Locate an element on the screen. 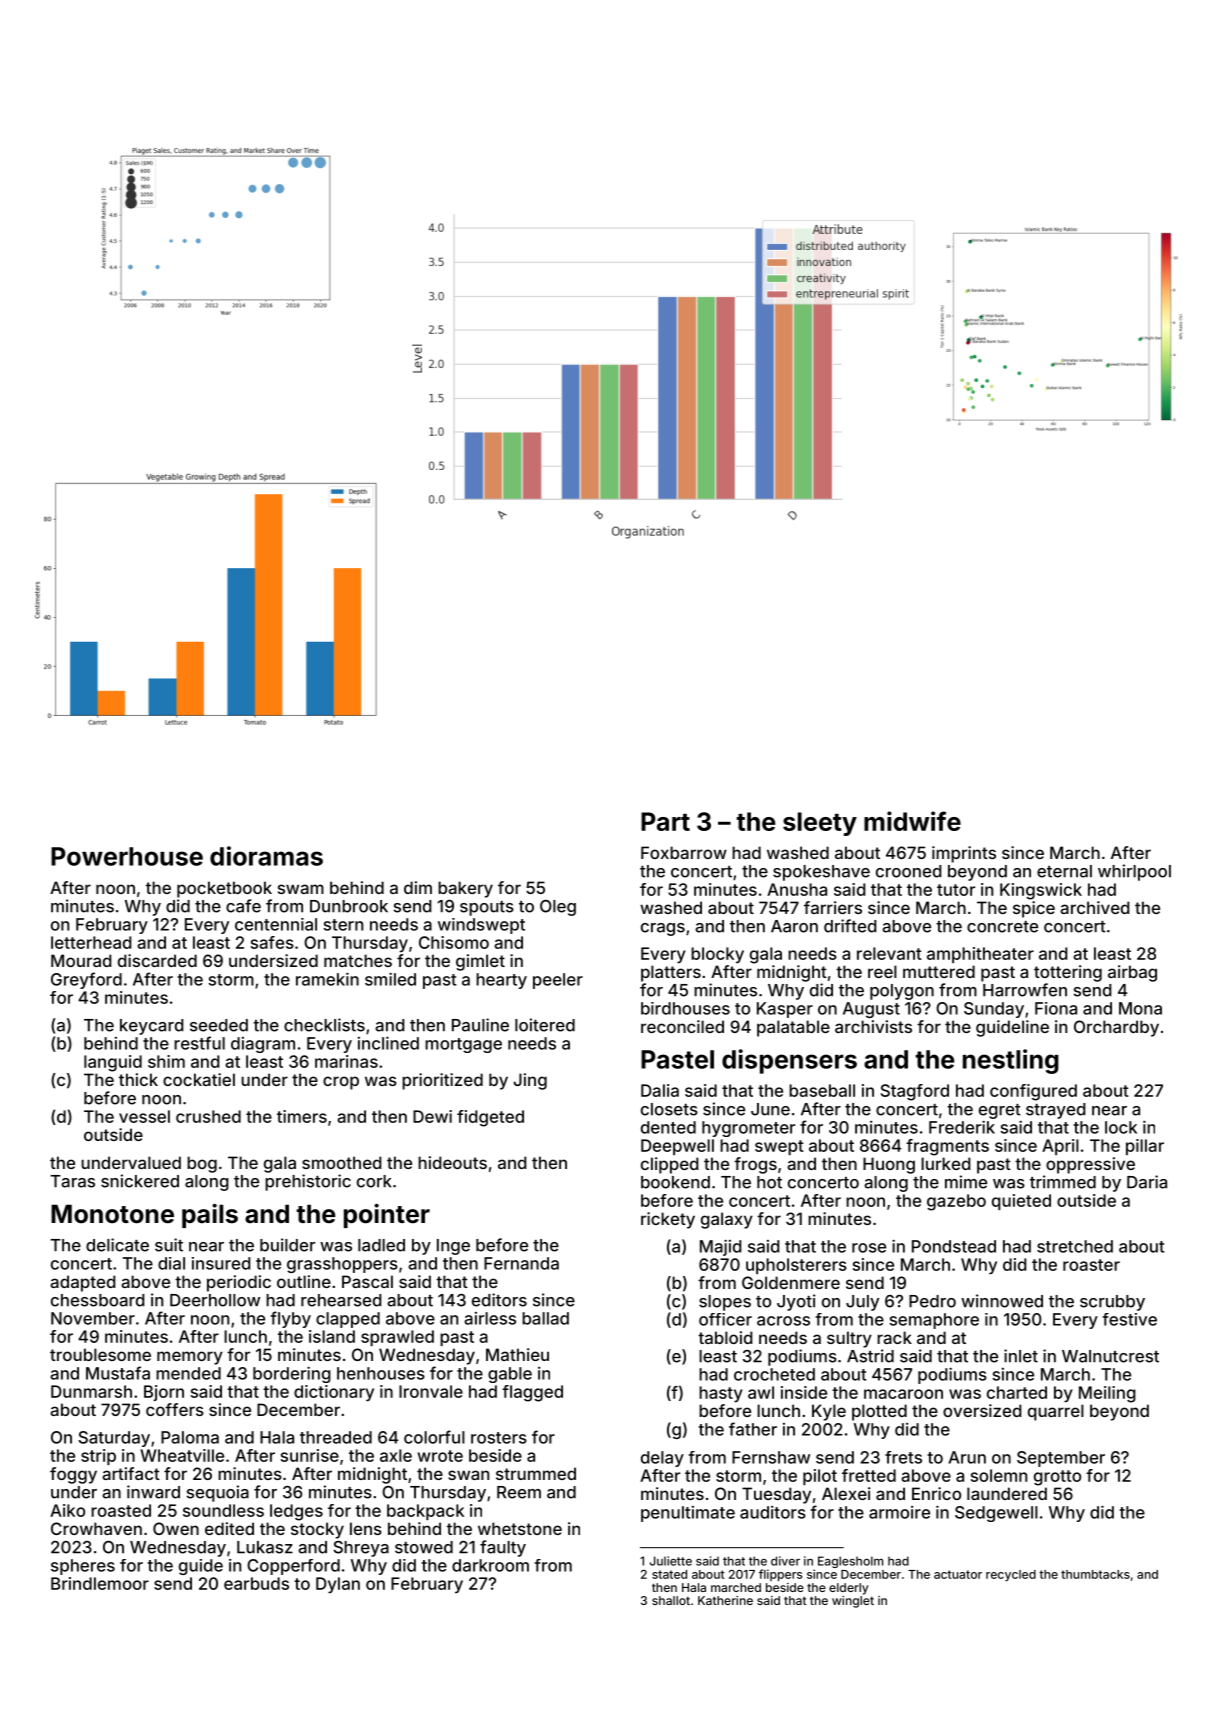 Image resolution: width=1223 pixels, height=1729 pixels. pocketbook is located at coordinates (224, 889).
